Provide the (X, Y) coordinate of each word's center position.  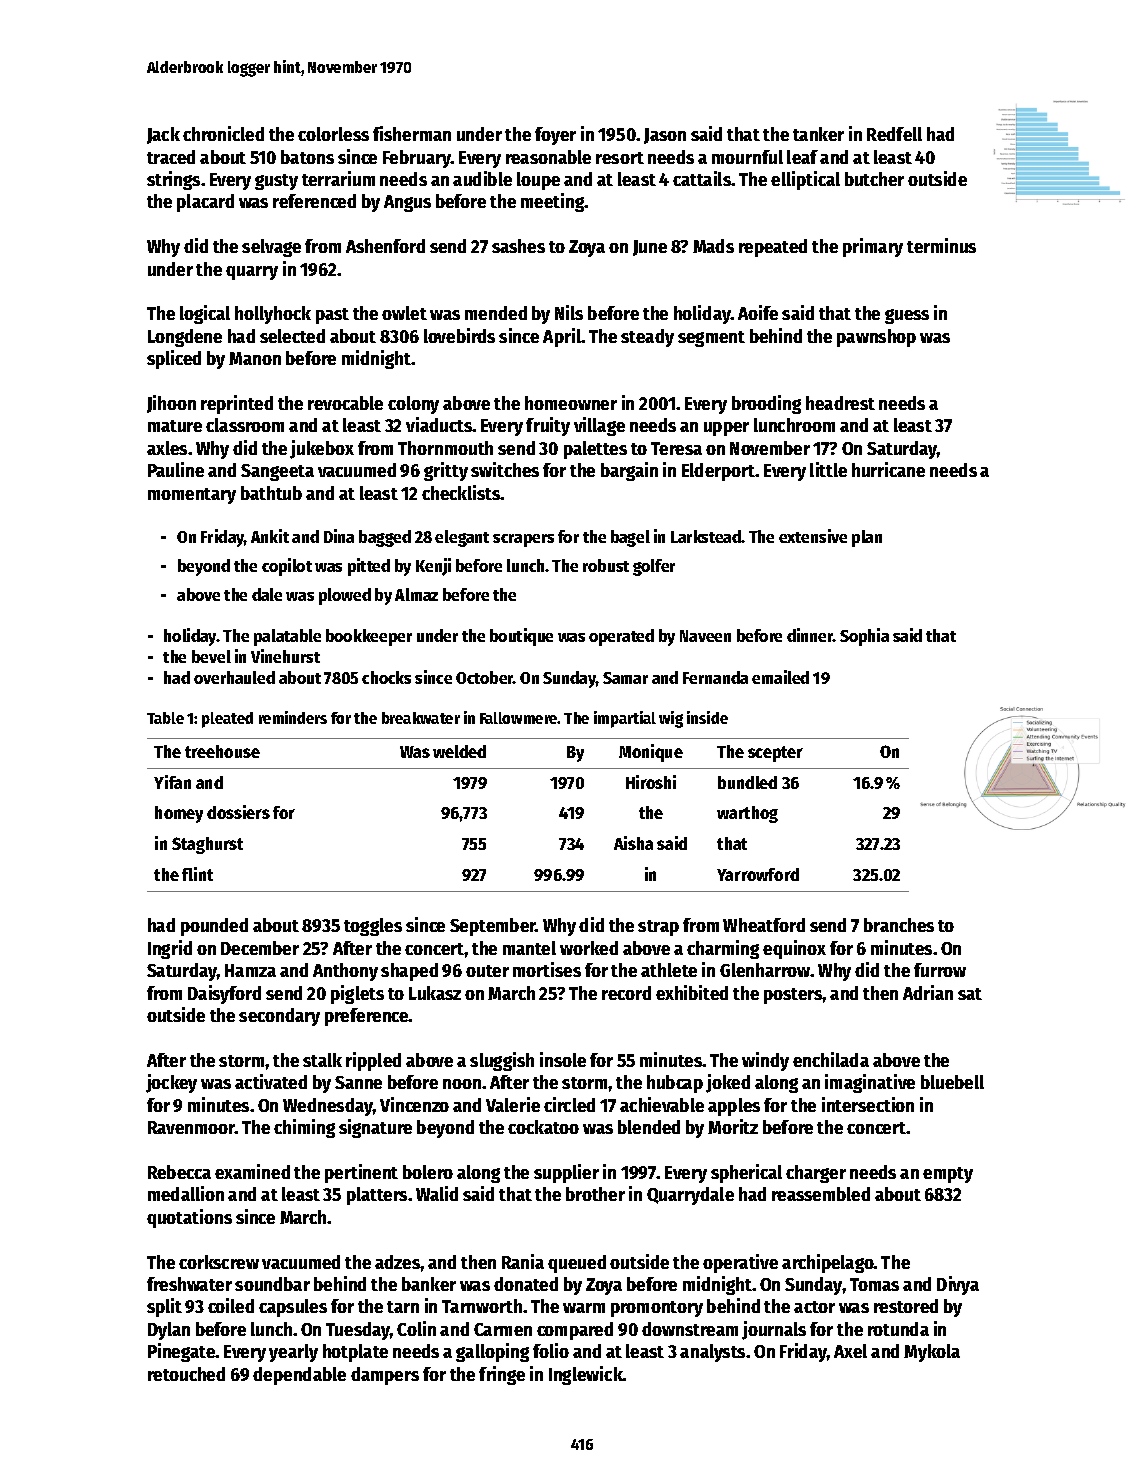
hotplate (355, 1353)
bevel (211, 656)
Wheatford (764, 925)
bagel (630, 538)
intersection (868, 1104)
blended (649, 1127)
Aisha (633, 843)
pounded (214, 927)
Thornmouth (445, 448)
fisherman (412, 133)
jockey (171, 1083)
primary (873, 247)
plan (867, 538)
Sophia (864, 637)
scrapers (523, 540)
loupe (538, 181)
